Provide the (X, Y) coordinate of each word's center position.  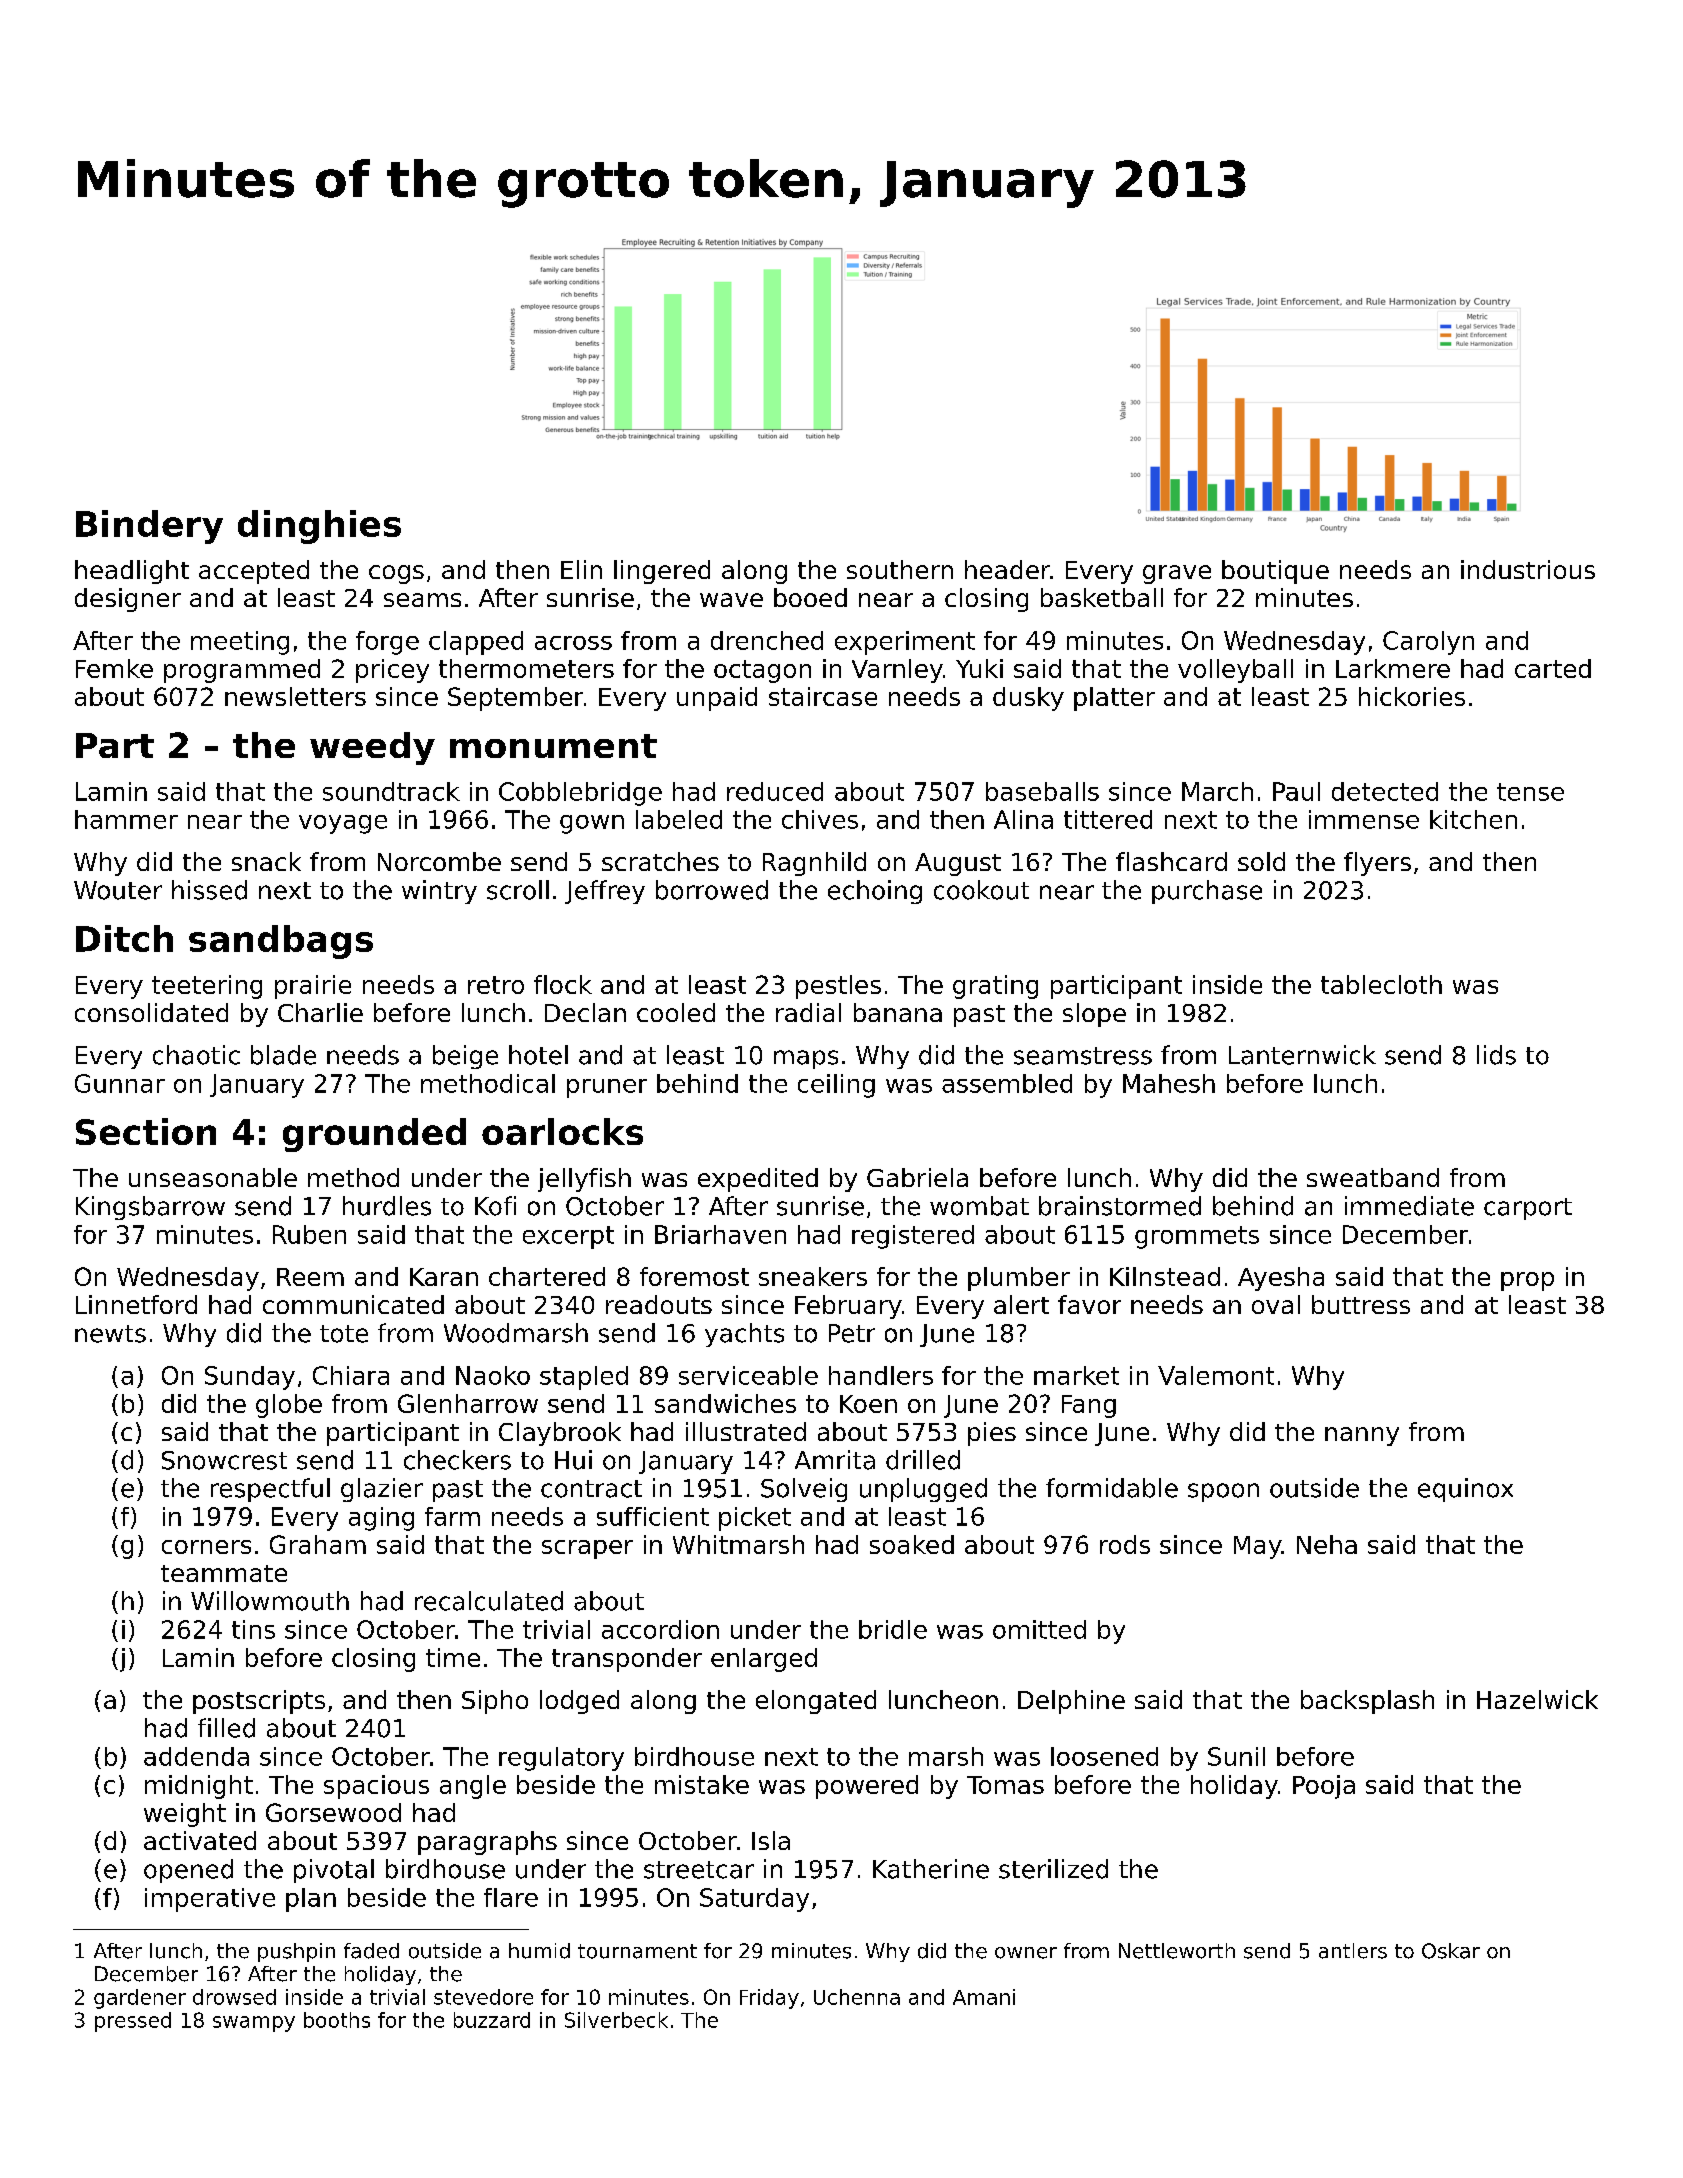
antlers (1353, 1951)
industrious (1528, 569)
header (1007, 569)
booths (337, 2020)
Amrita (835, 1460)
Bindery (149, 527)
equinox (1465, 1490)
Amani (984, 1997)
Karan (444, 1277)
